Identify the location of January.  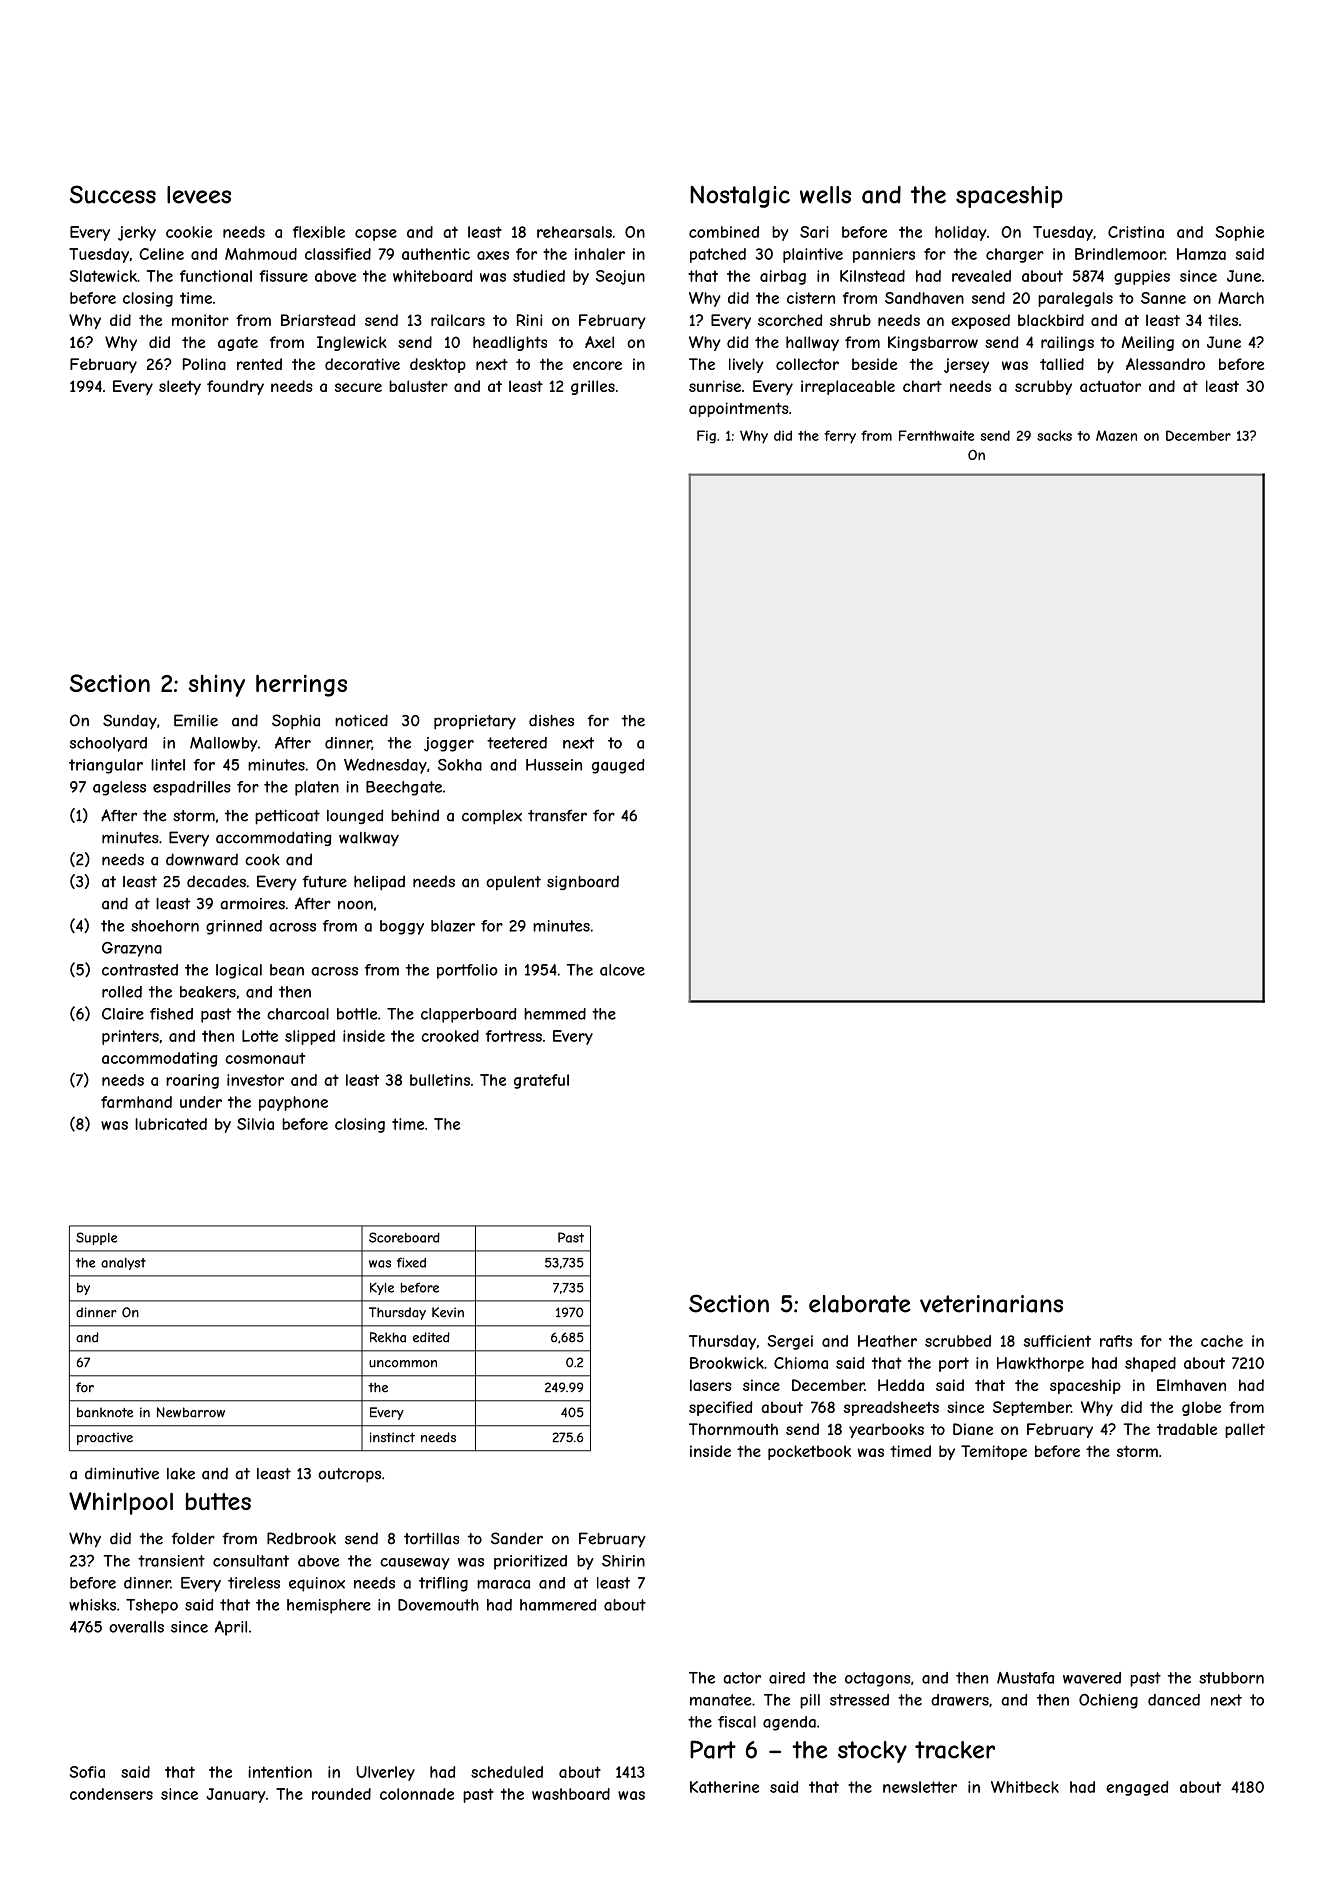
(236, 1795).
